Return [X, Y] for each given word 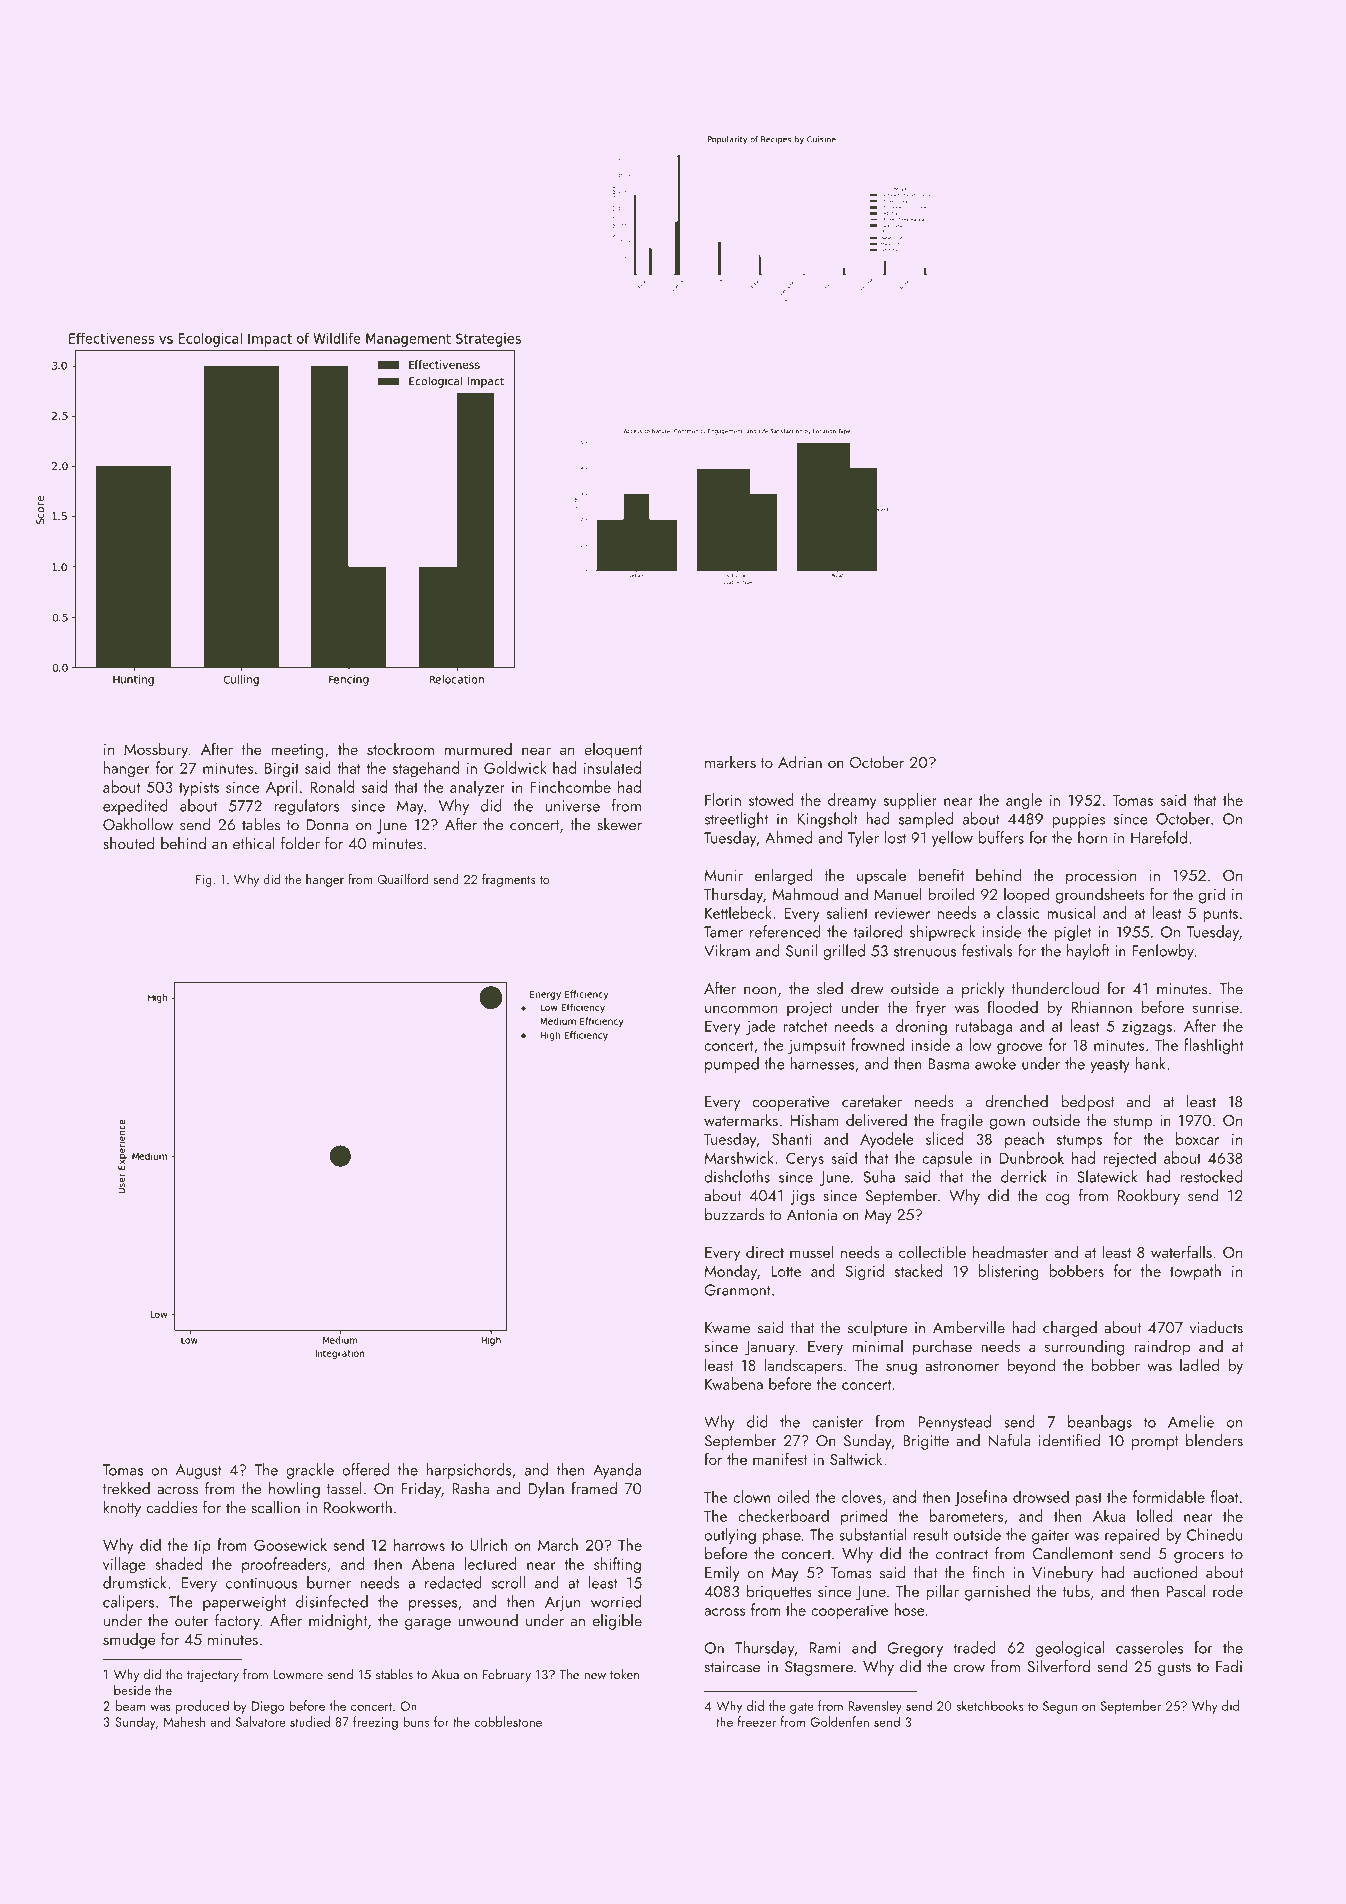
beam [130, 1705]
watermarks [741, 1119]
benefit [941, 874]
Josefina [980, 1498]
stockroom [400, 749]
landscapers [804, 1366]
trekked [126, 1488]
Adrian [800, 761]
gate [802, 1708]
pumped [732, 1065]
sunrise [1216, 1007]
